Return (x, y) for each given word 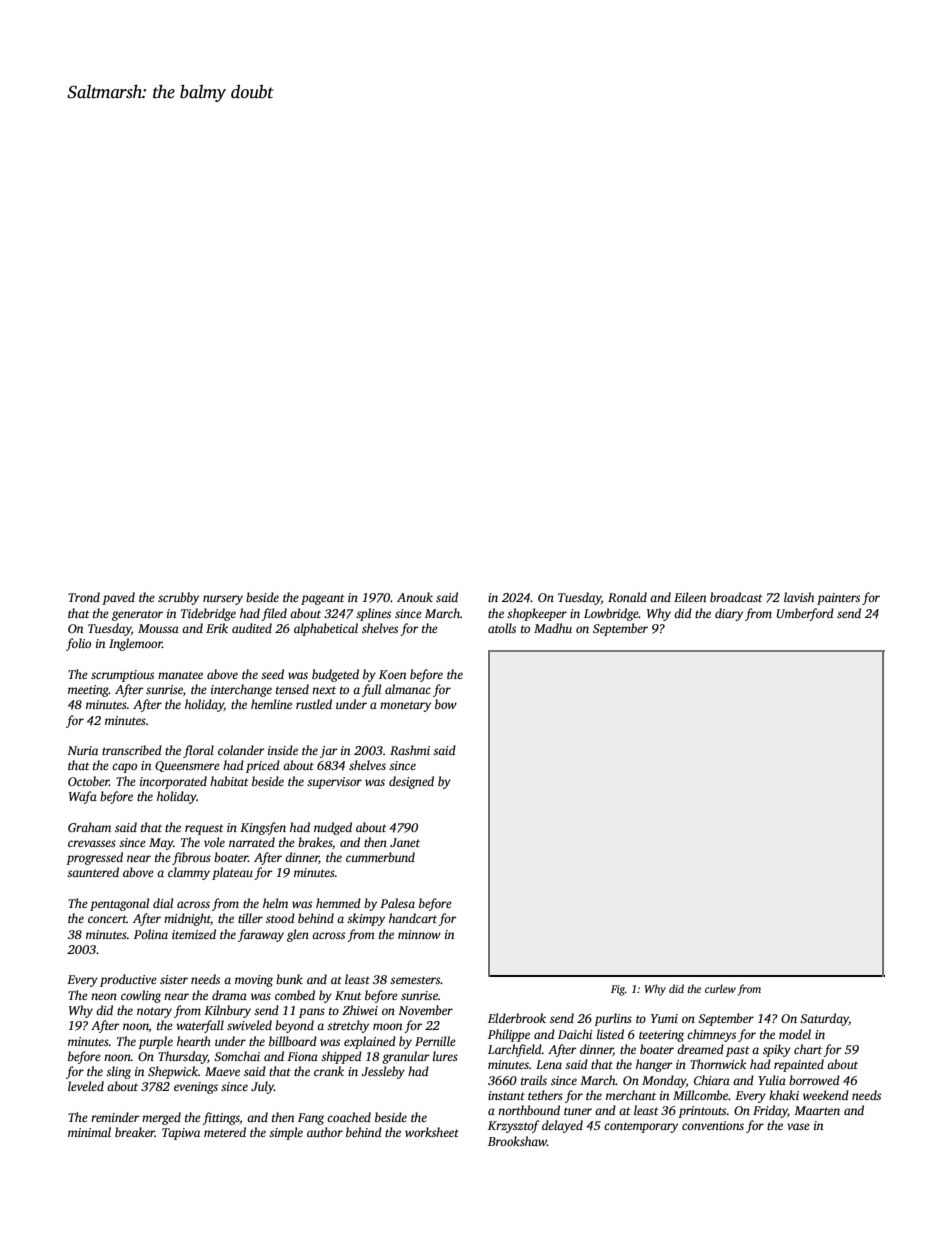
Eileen (690, 597)
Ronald (627, 597)
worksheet (432, 1132)
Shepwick (173, 1072)
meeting (88, 691)
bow (446, 704)
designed (411, 782)
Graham (89, 827)
